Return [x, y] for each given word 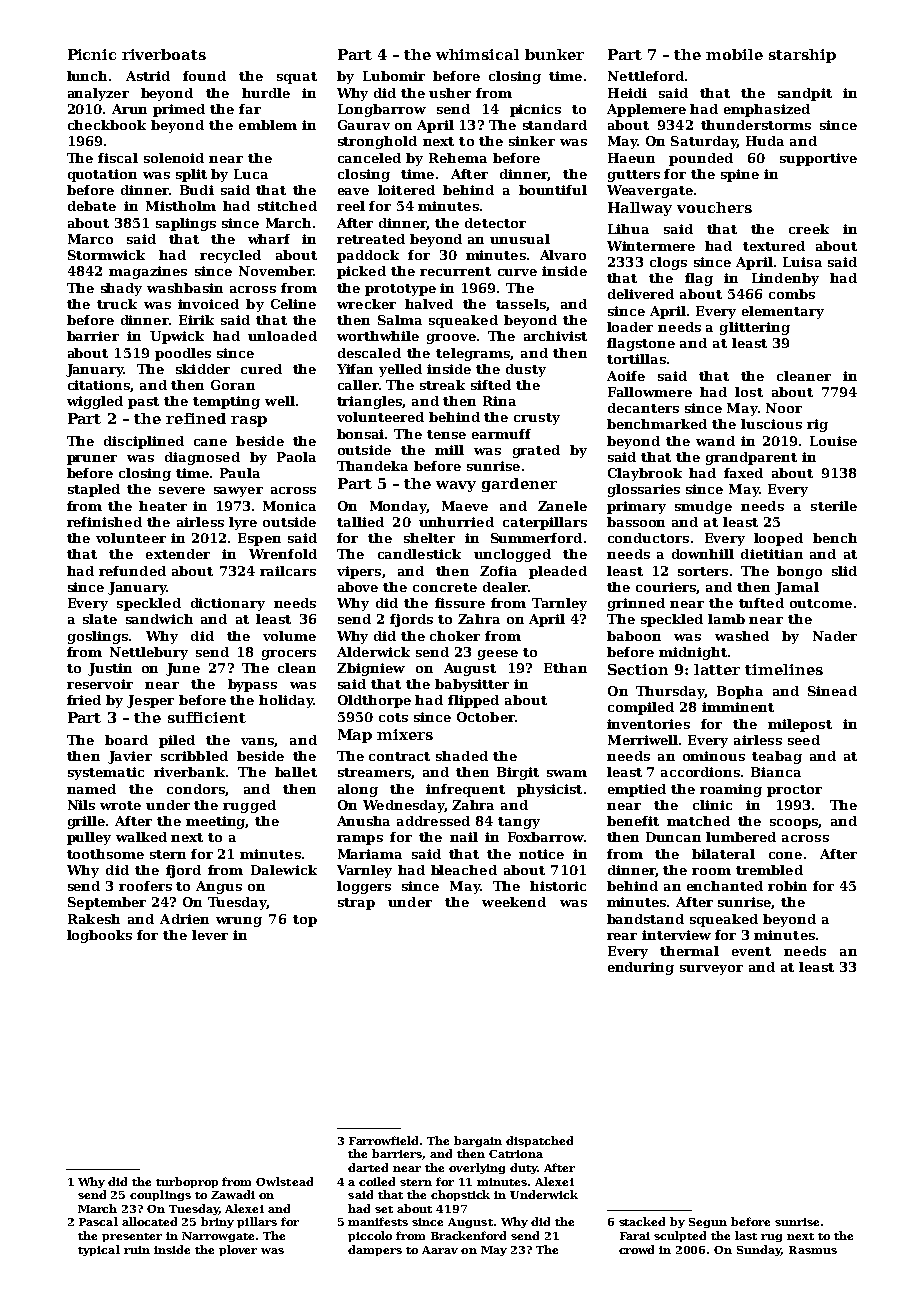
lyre [243, 523]
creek [809, 229]
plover [238, 1250]
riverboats [164, 54]
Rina [499, 401]
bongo [799, 572]
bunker [554, 54]
